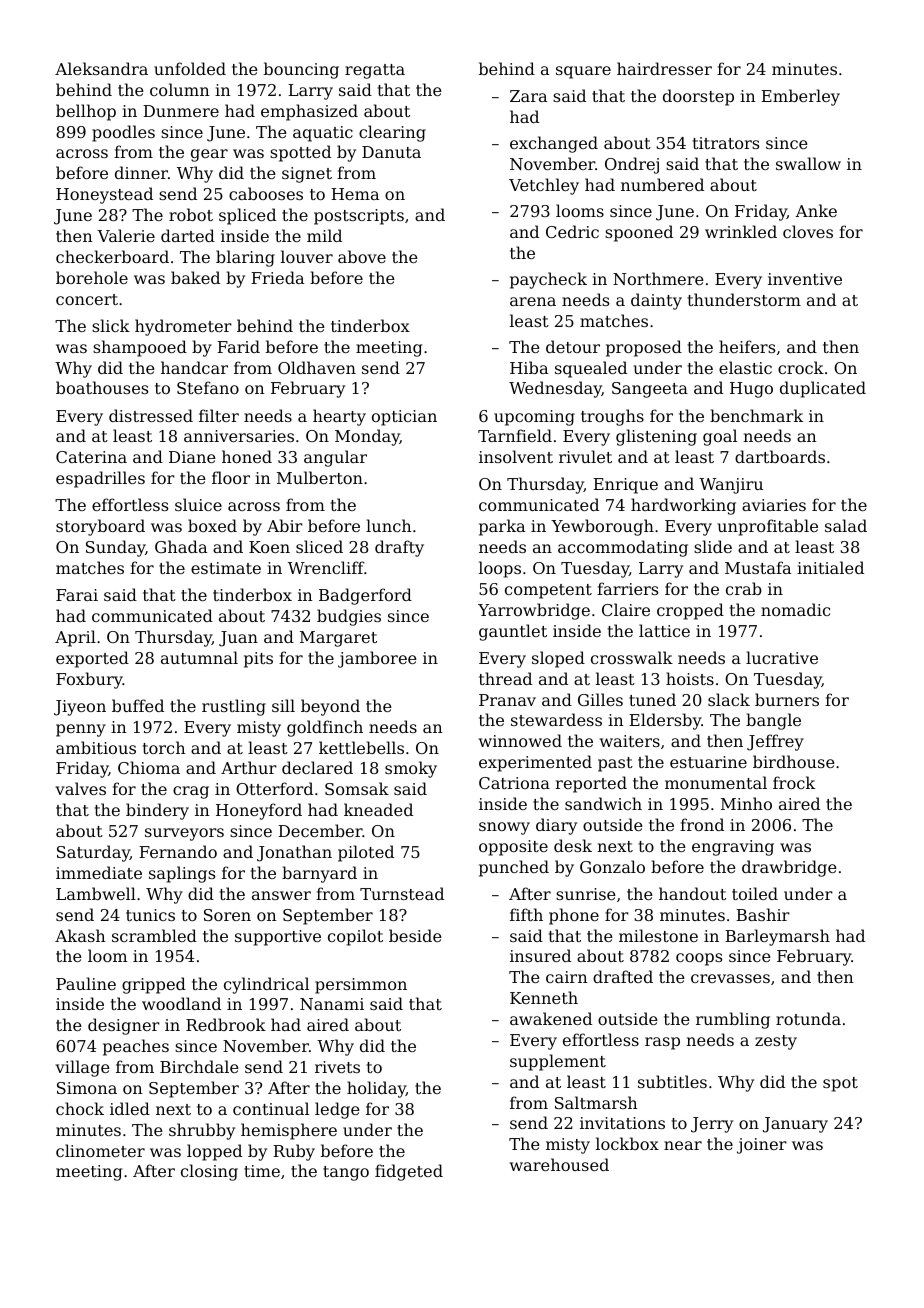  Describe the element at coordinates (262, 1171) in the screenshot. I see `time` at that location.
